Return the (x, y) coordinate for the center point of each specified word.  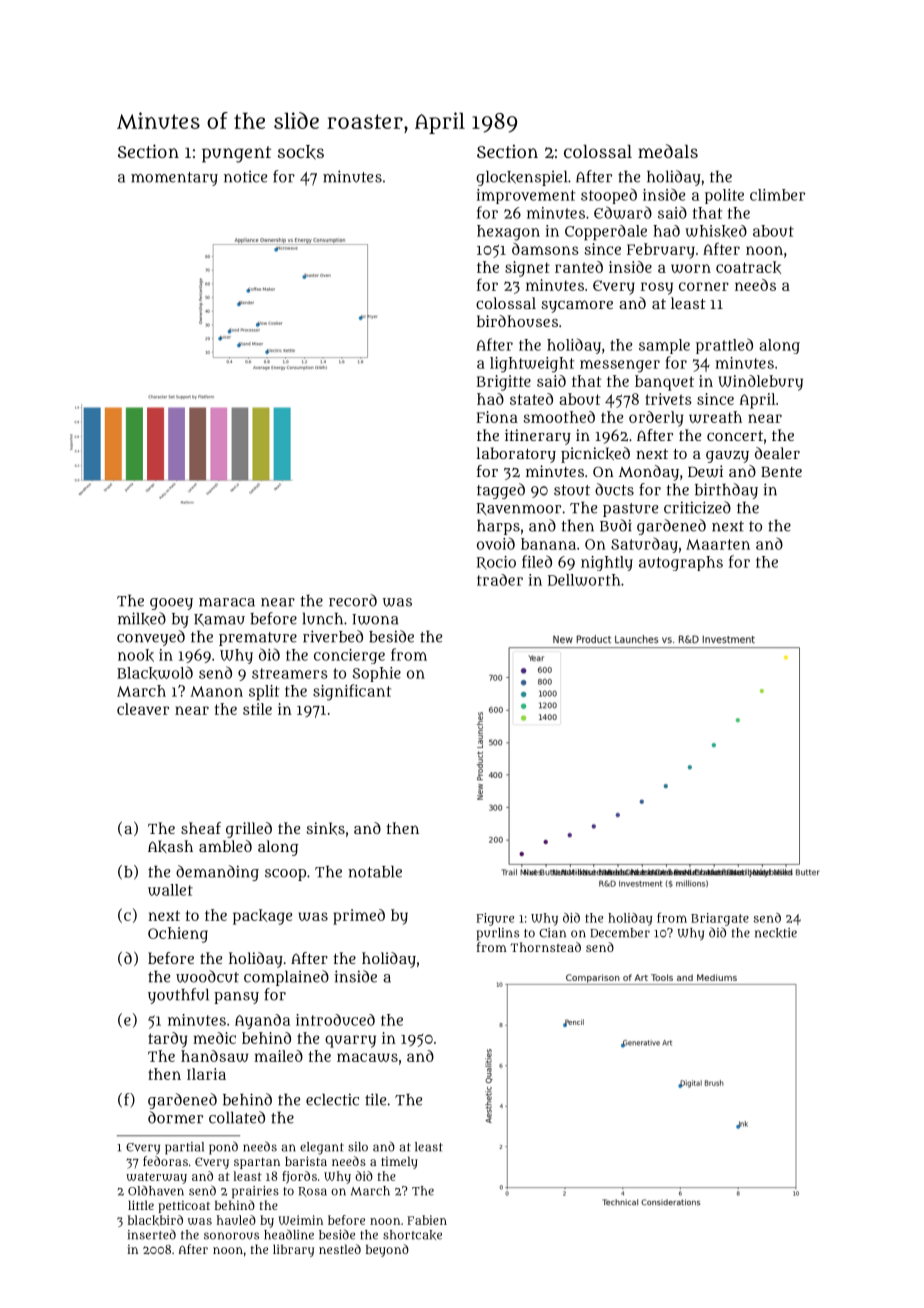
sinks (325, 828)
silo (358, 1147)
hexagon (508, 233)
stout (572, 490)
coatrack (748, 267)
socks (301, 152)
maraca (227, 602)
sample (664, 346)
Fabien (427, 1220)
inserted (152, 1234)
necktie (776, 933)
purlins (498, 934)
